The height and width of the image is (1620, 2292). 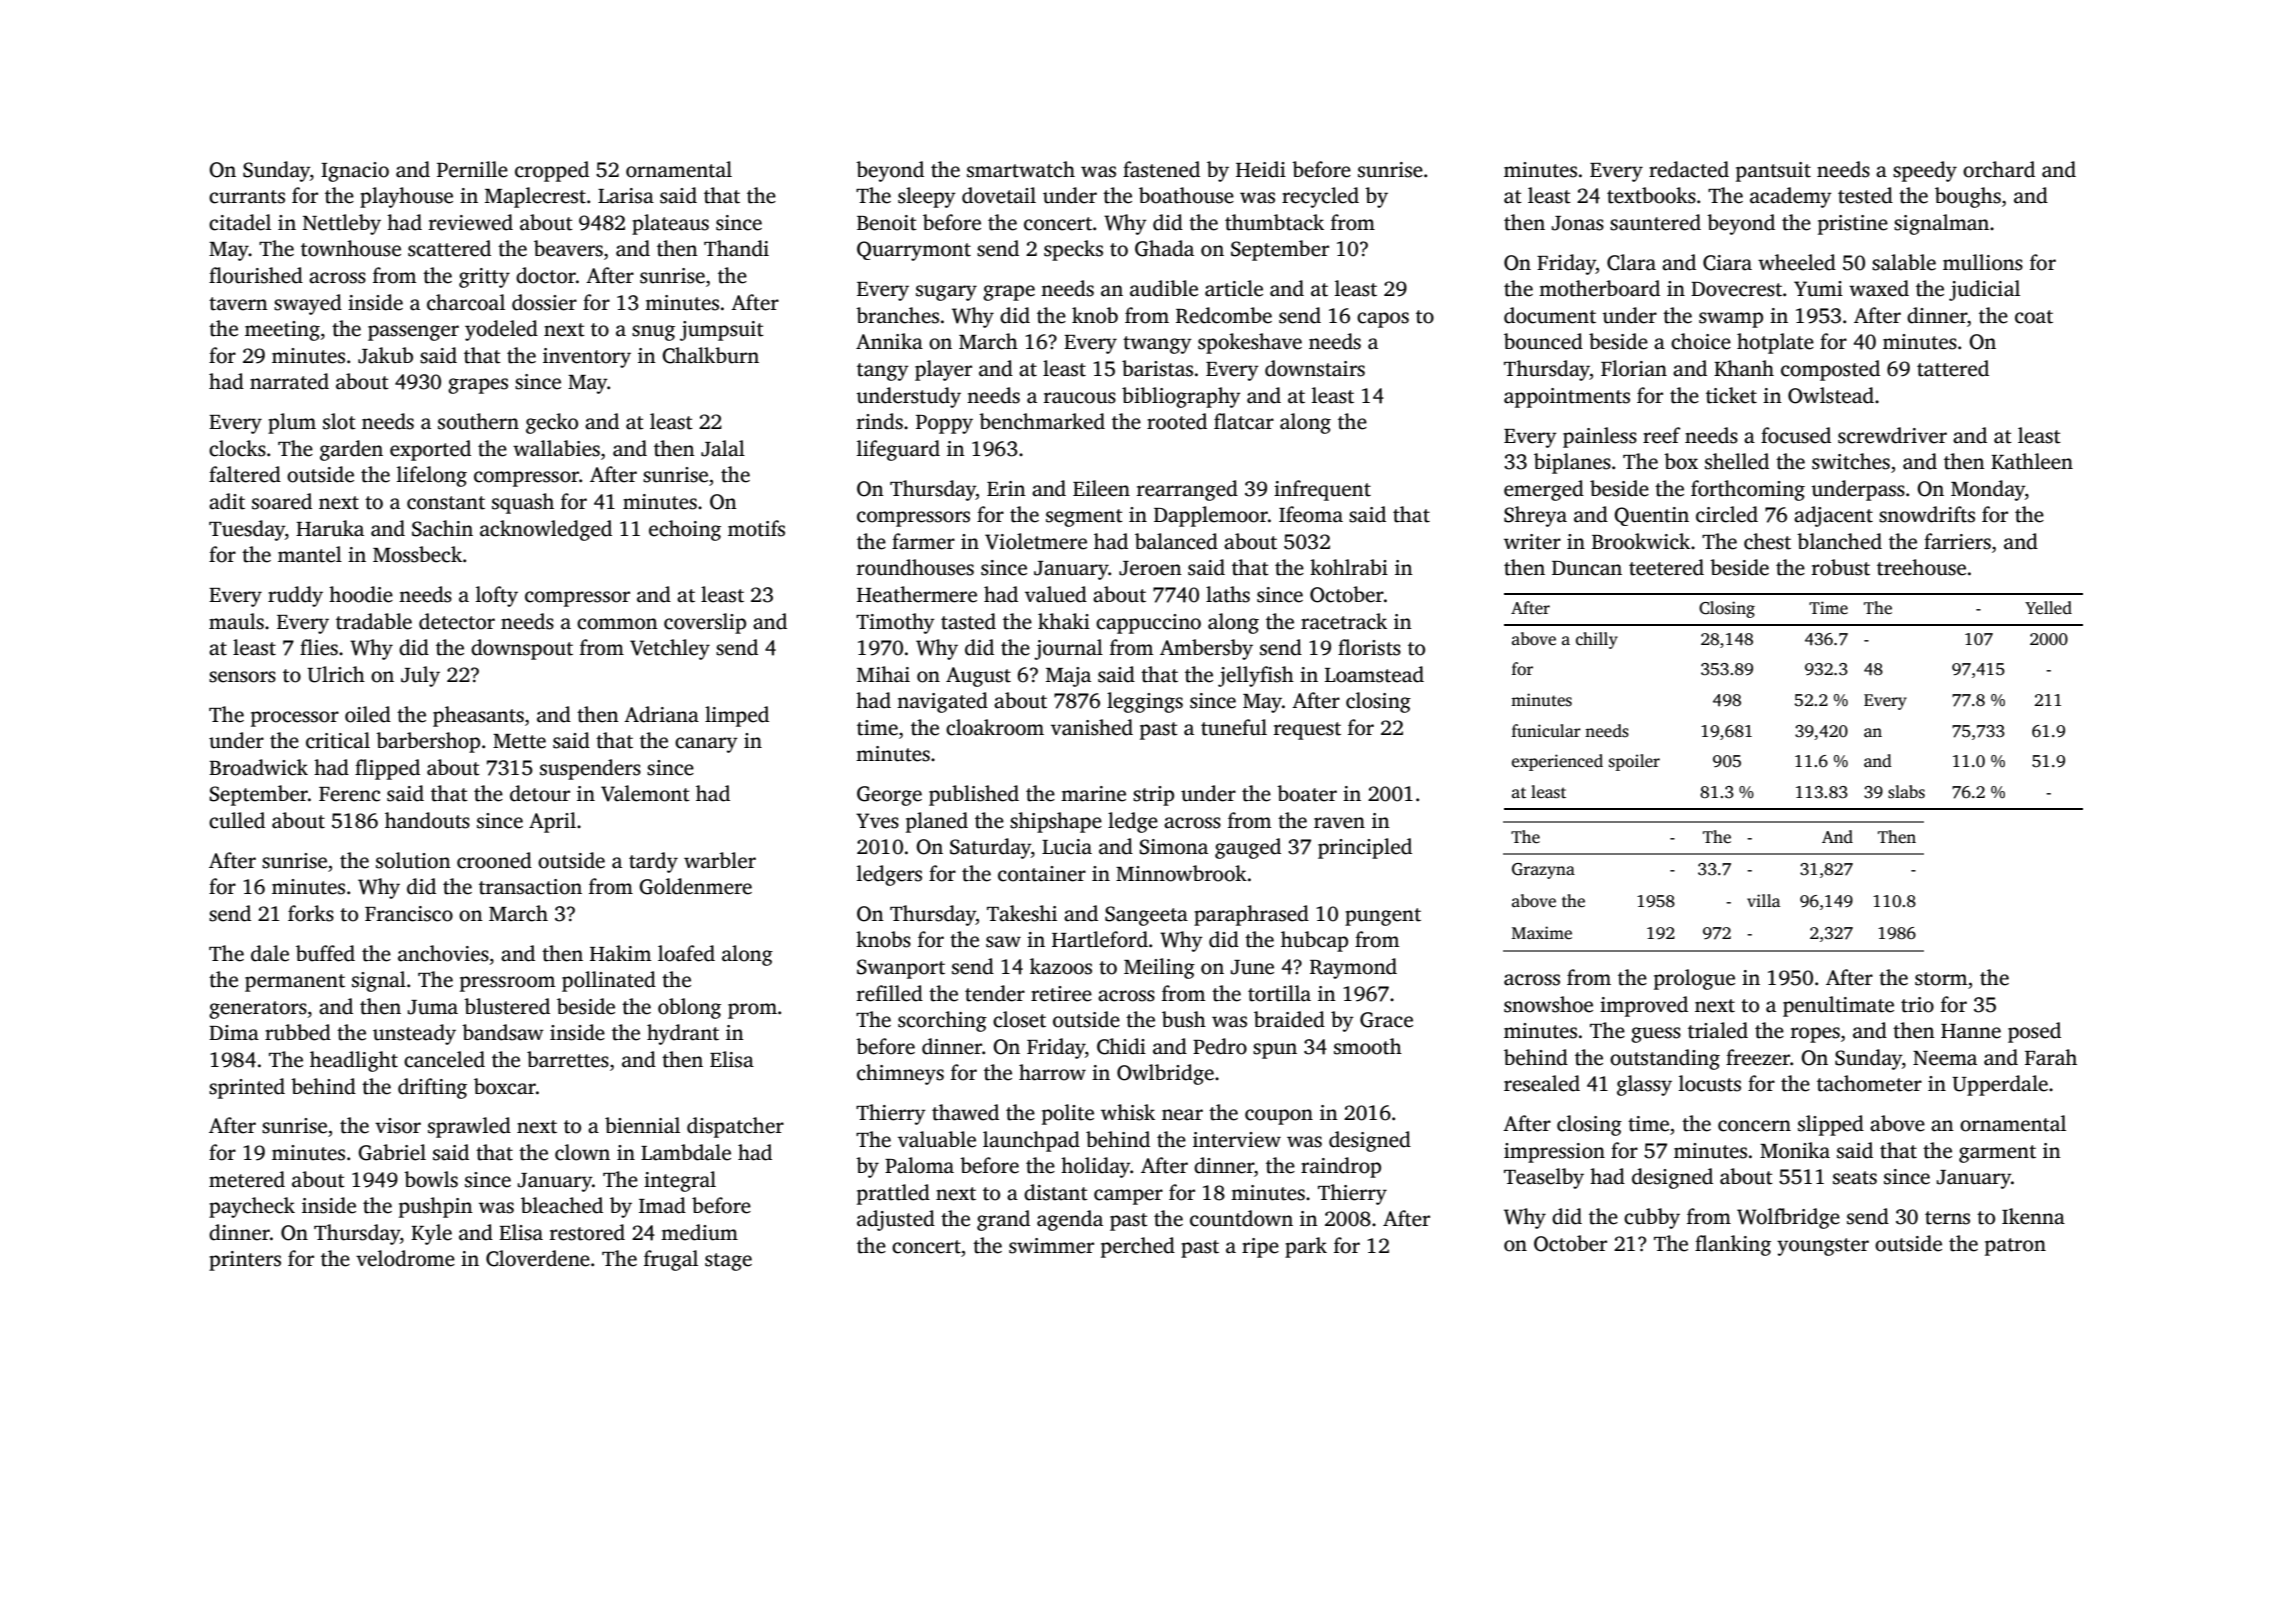 I want to click on pantsuit, so click(x=1773, y=172).
